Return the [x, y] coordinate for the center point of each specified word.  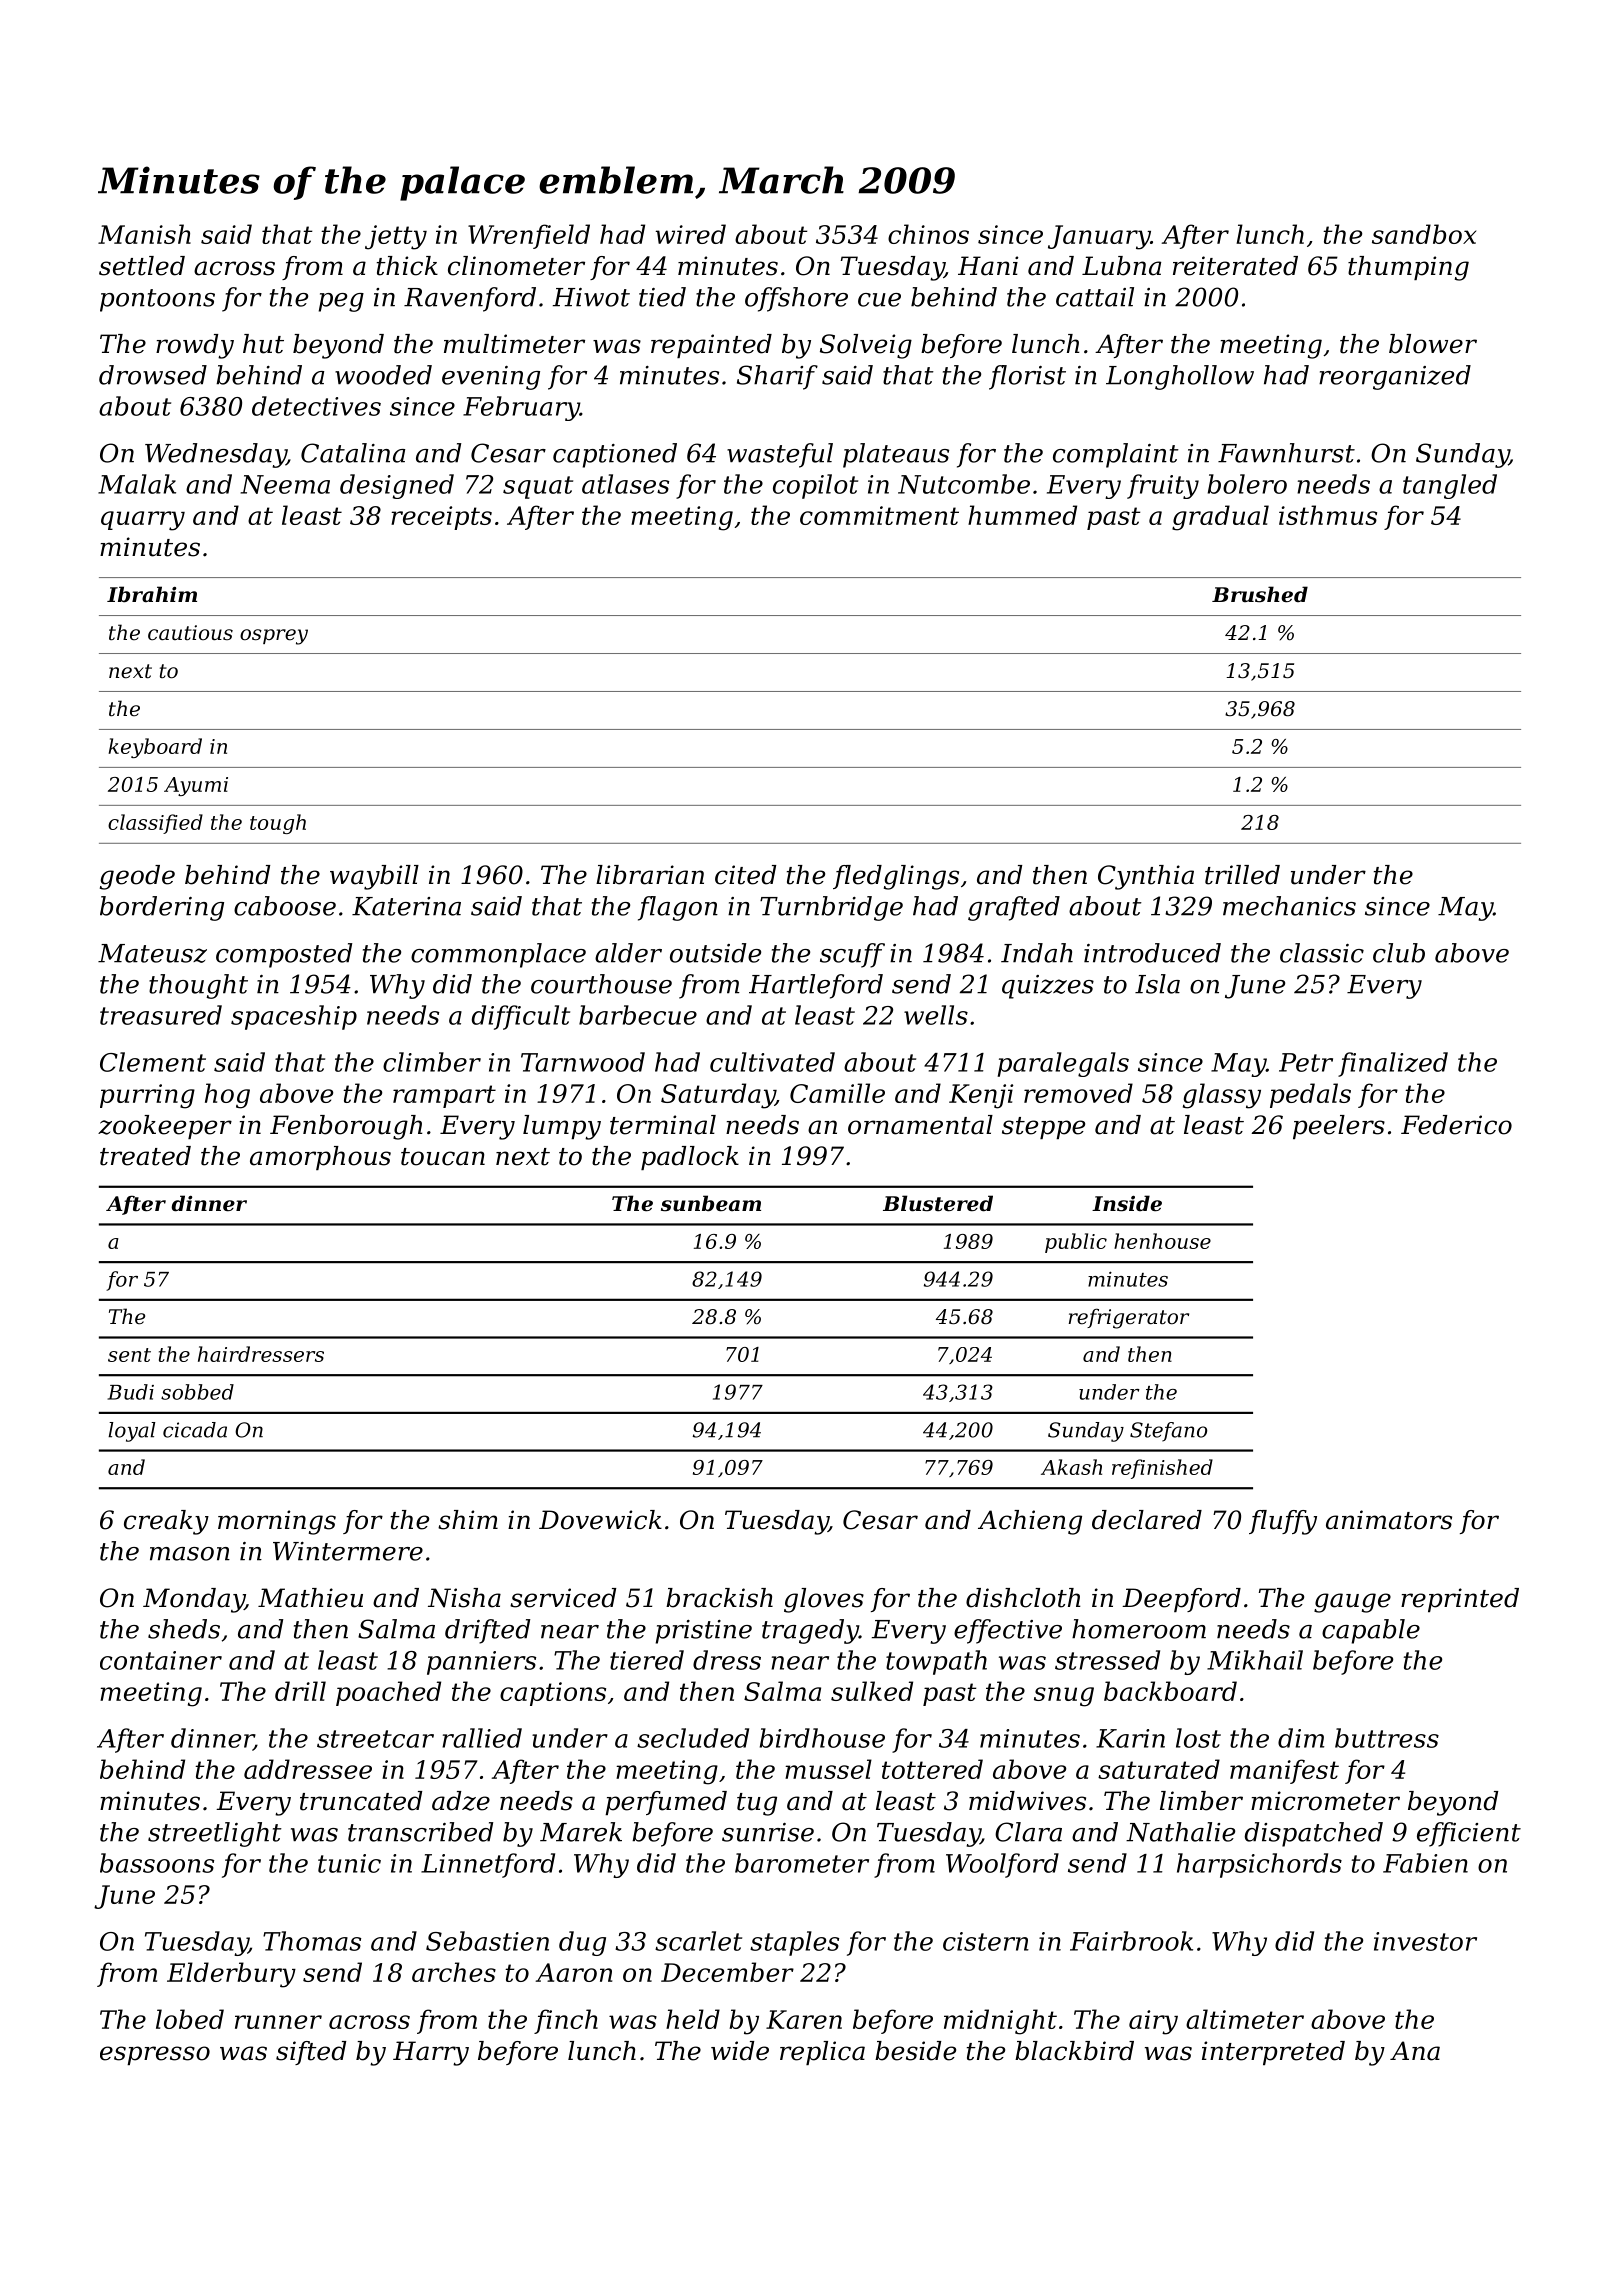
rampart [444, 1096]
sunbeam [711, 1203]
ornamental [920, 1125]
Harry [431, 2053]
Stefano [1168, 1432]
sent [129, 1355]
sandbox [1424, 234]
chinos [928, 234]
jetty [396, 237]
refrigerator [1129, 1318]
